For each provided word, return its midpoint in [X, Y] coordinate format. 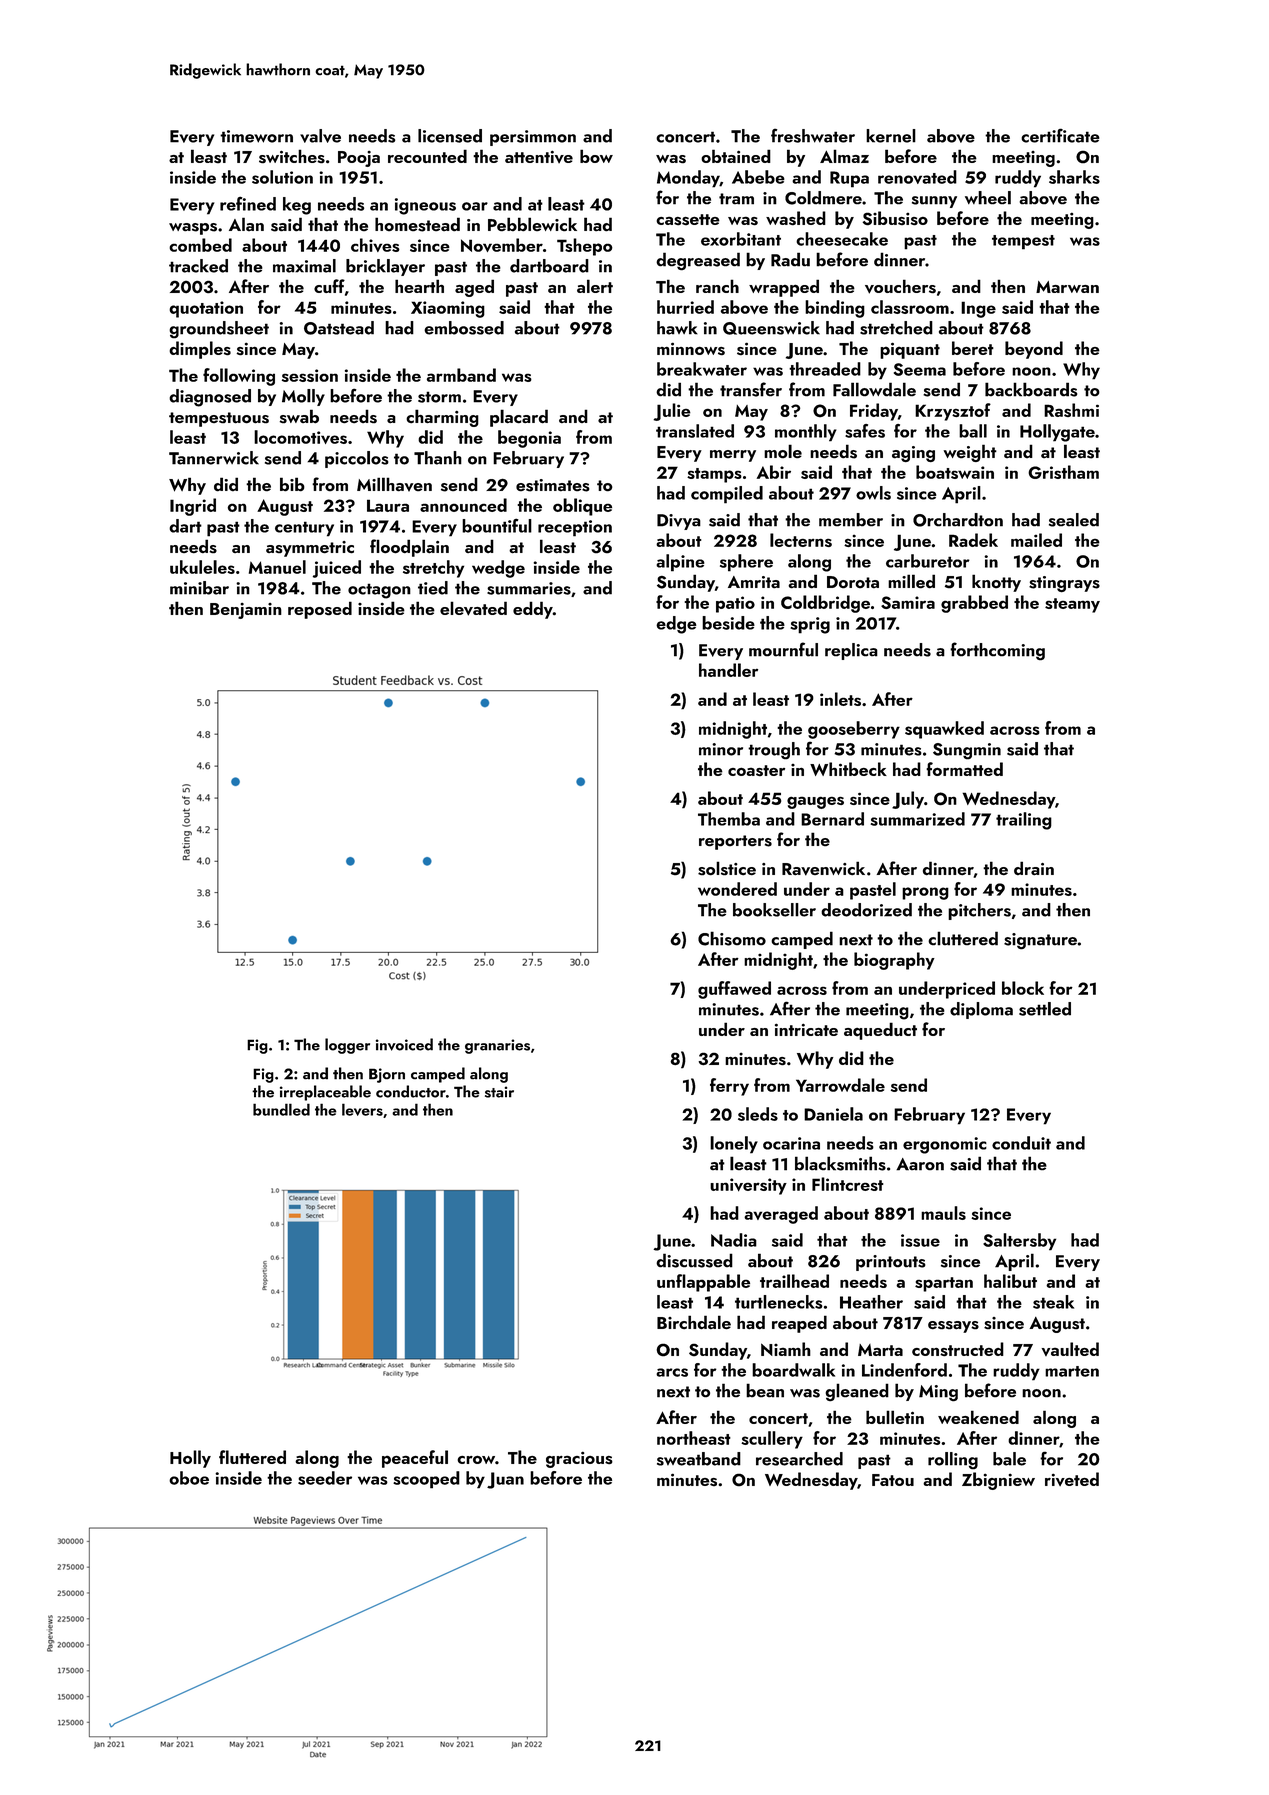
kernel [891, 136]
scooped [426, 1480]
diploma [981, 1010]
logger [347, 1046]
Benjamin [246, 611]
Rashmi [1071, 410]
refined [248, 203]
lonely [734, 1145]
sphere [746, 563]
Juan [505, 1480]
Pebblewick [532, 224]
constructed [958, 1349]
